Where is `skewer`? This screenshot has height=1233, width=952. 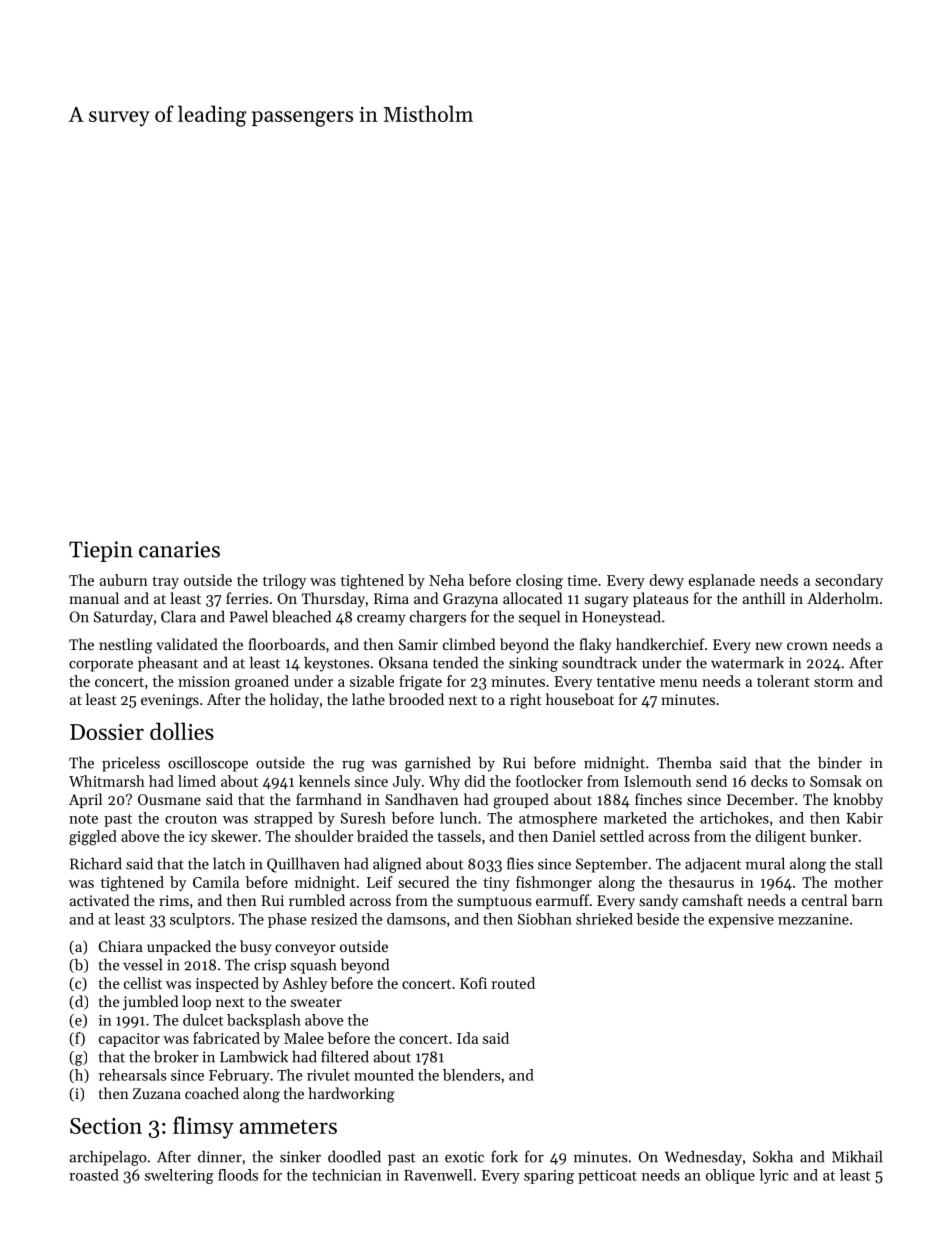 skewer is located at coordinates (234, 836).
